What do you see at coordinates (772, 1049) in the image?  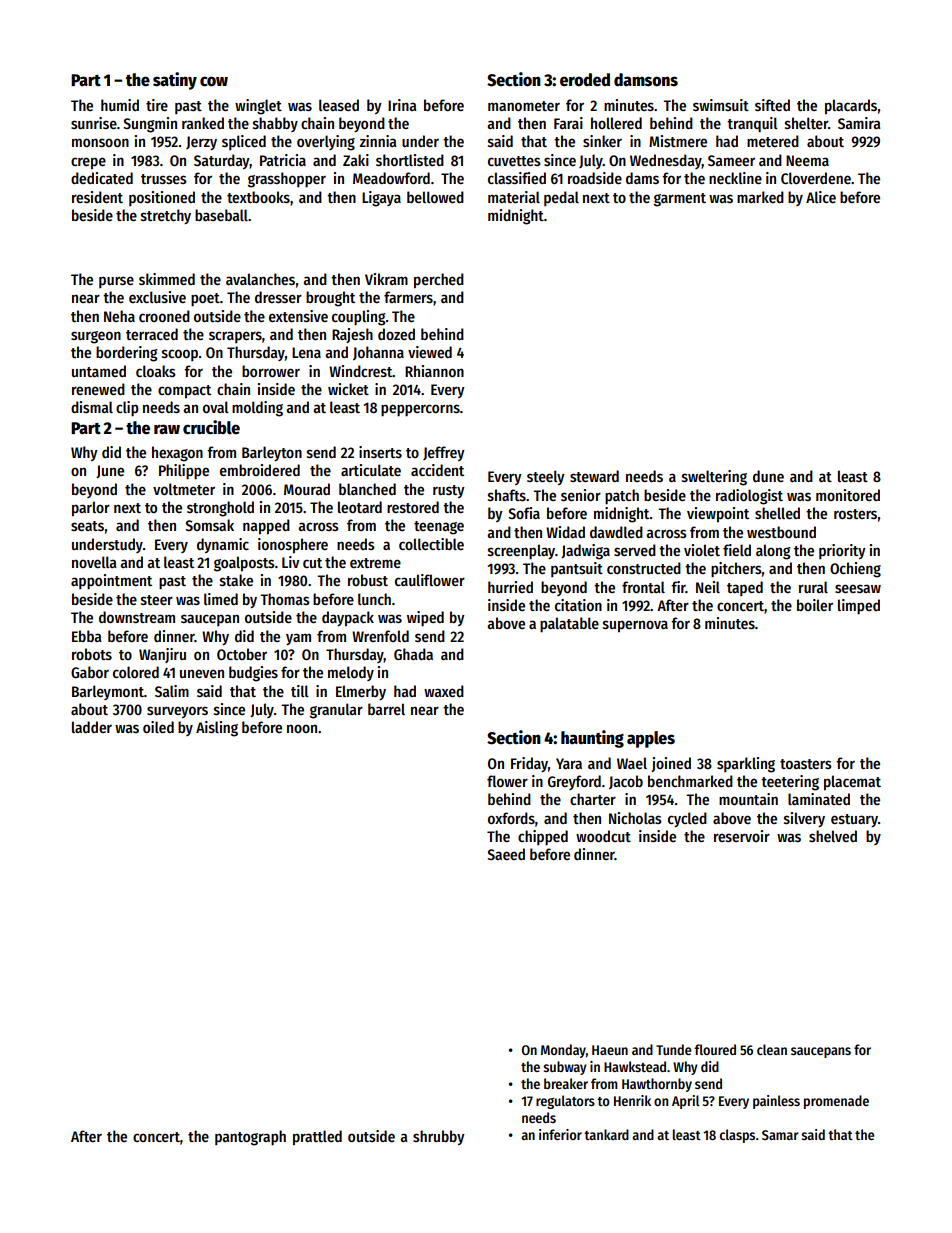 I see `clean` at bounding box center [772, 1049].
